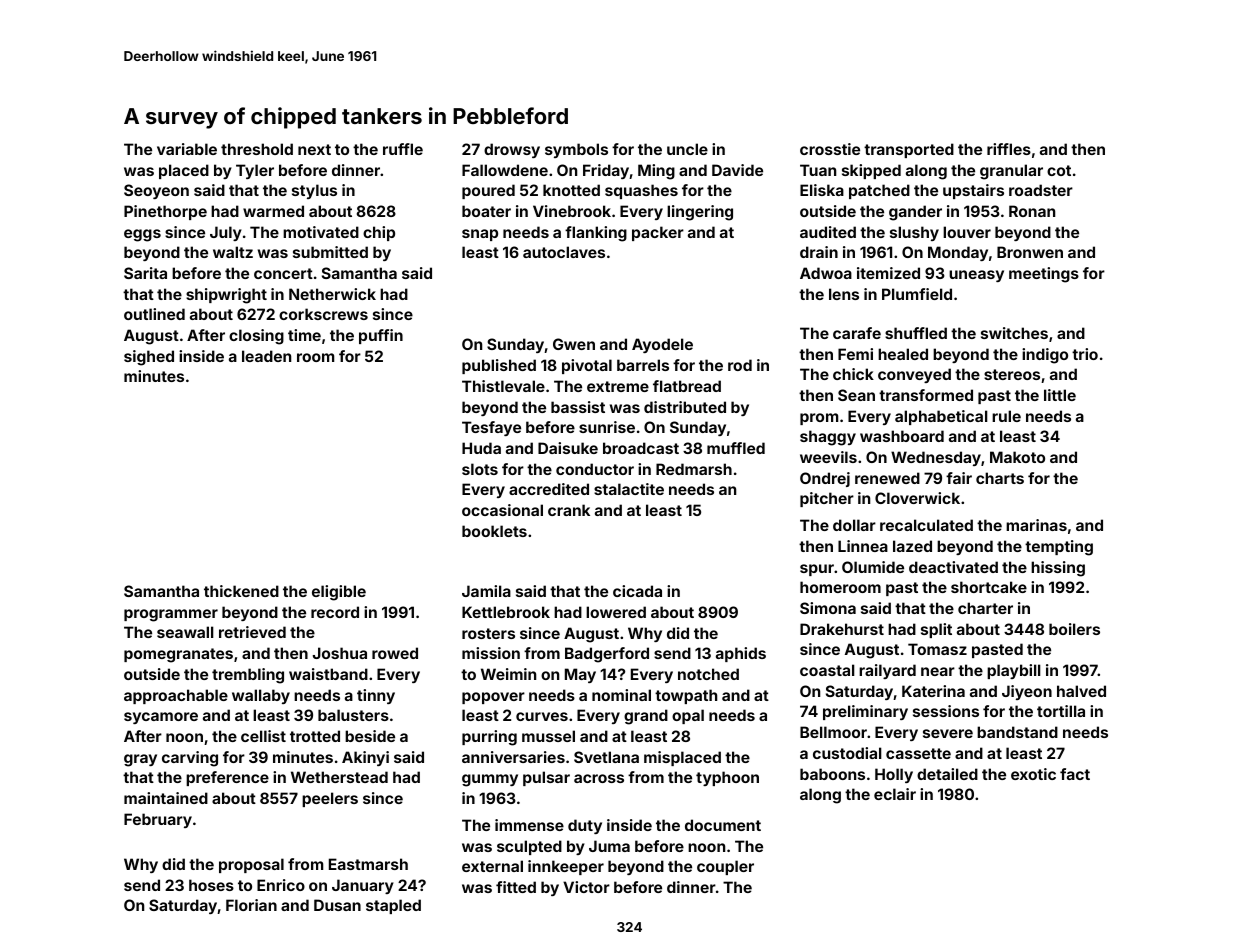 This screenshot has width=1233, height=952. What do you see at coordinates (621, 695) in the screenshot?
I see `nominal` at bounding box center [621, 695].
